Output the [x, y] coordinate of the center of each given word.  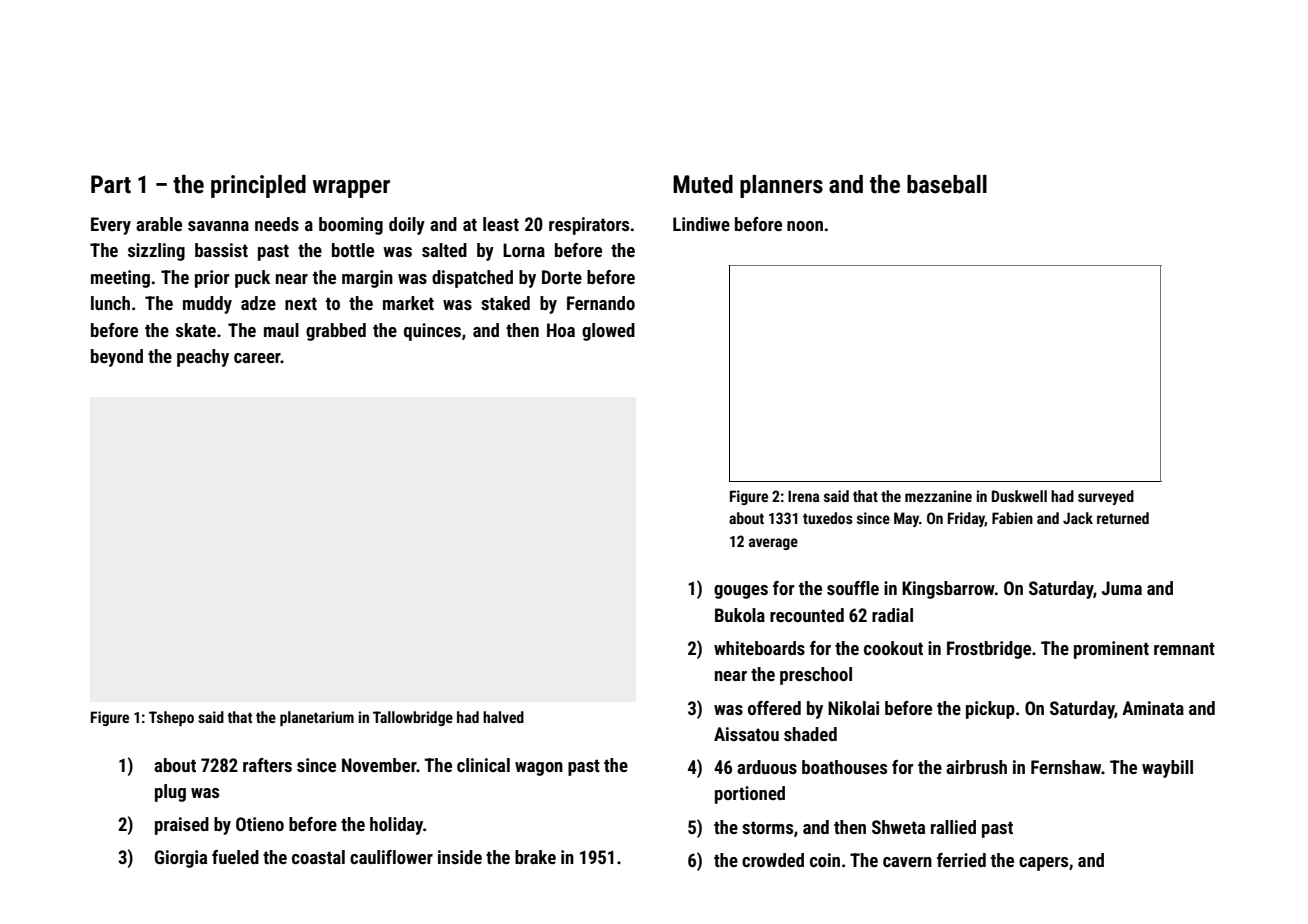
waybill [1167, 769]
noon [805, 226]
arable [159, 224]
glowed [608, 332]
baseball [947, 184]
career [257, 358]
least [501, 224]
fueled [235, 857]
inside [460, 857]
